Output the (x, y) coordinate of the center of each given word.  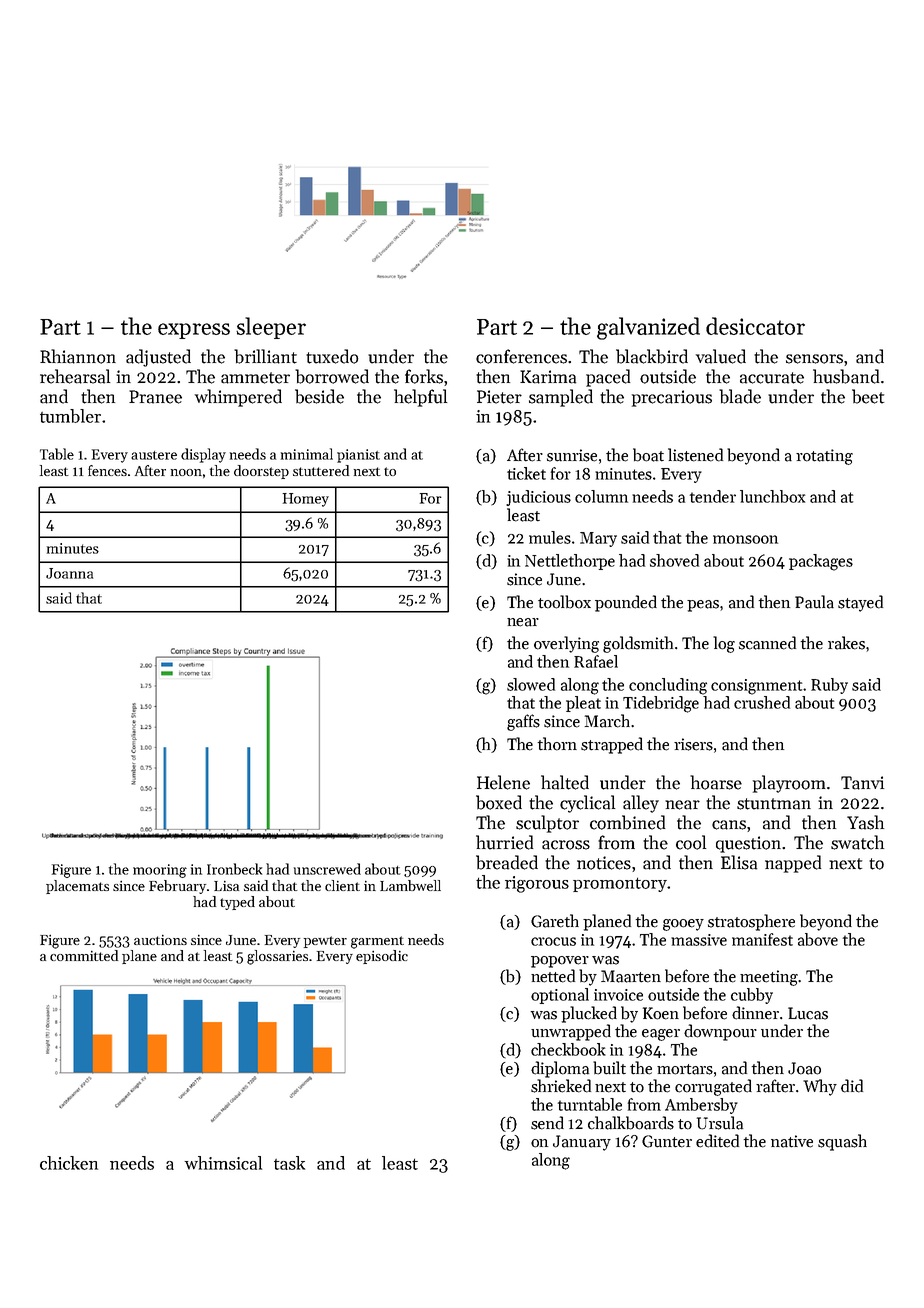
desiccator (755, 326)
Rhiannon (78, 356)
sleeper (271, 328)
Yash (865, 822)
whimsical (223, 1163)
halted (565, 782)
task (289, 1163)
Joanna (69, 573)
